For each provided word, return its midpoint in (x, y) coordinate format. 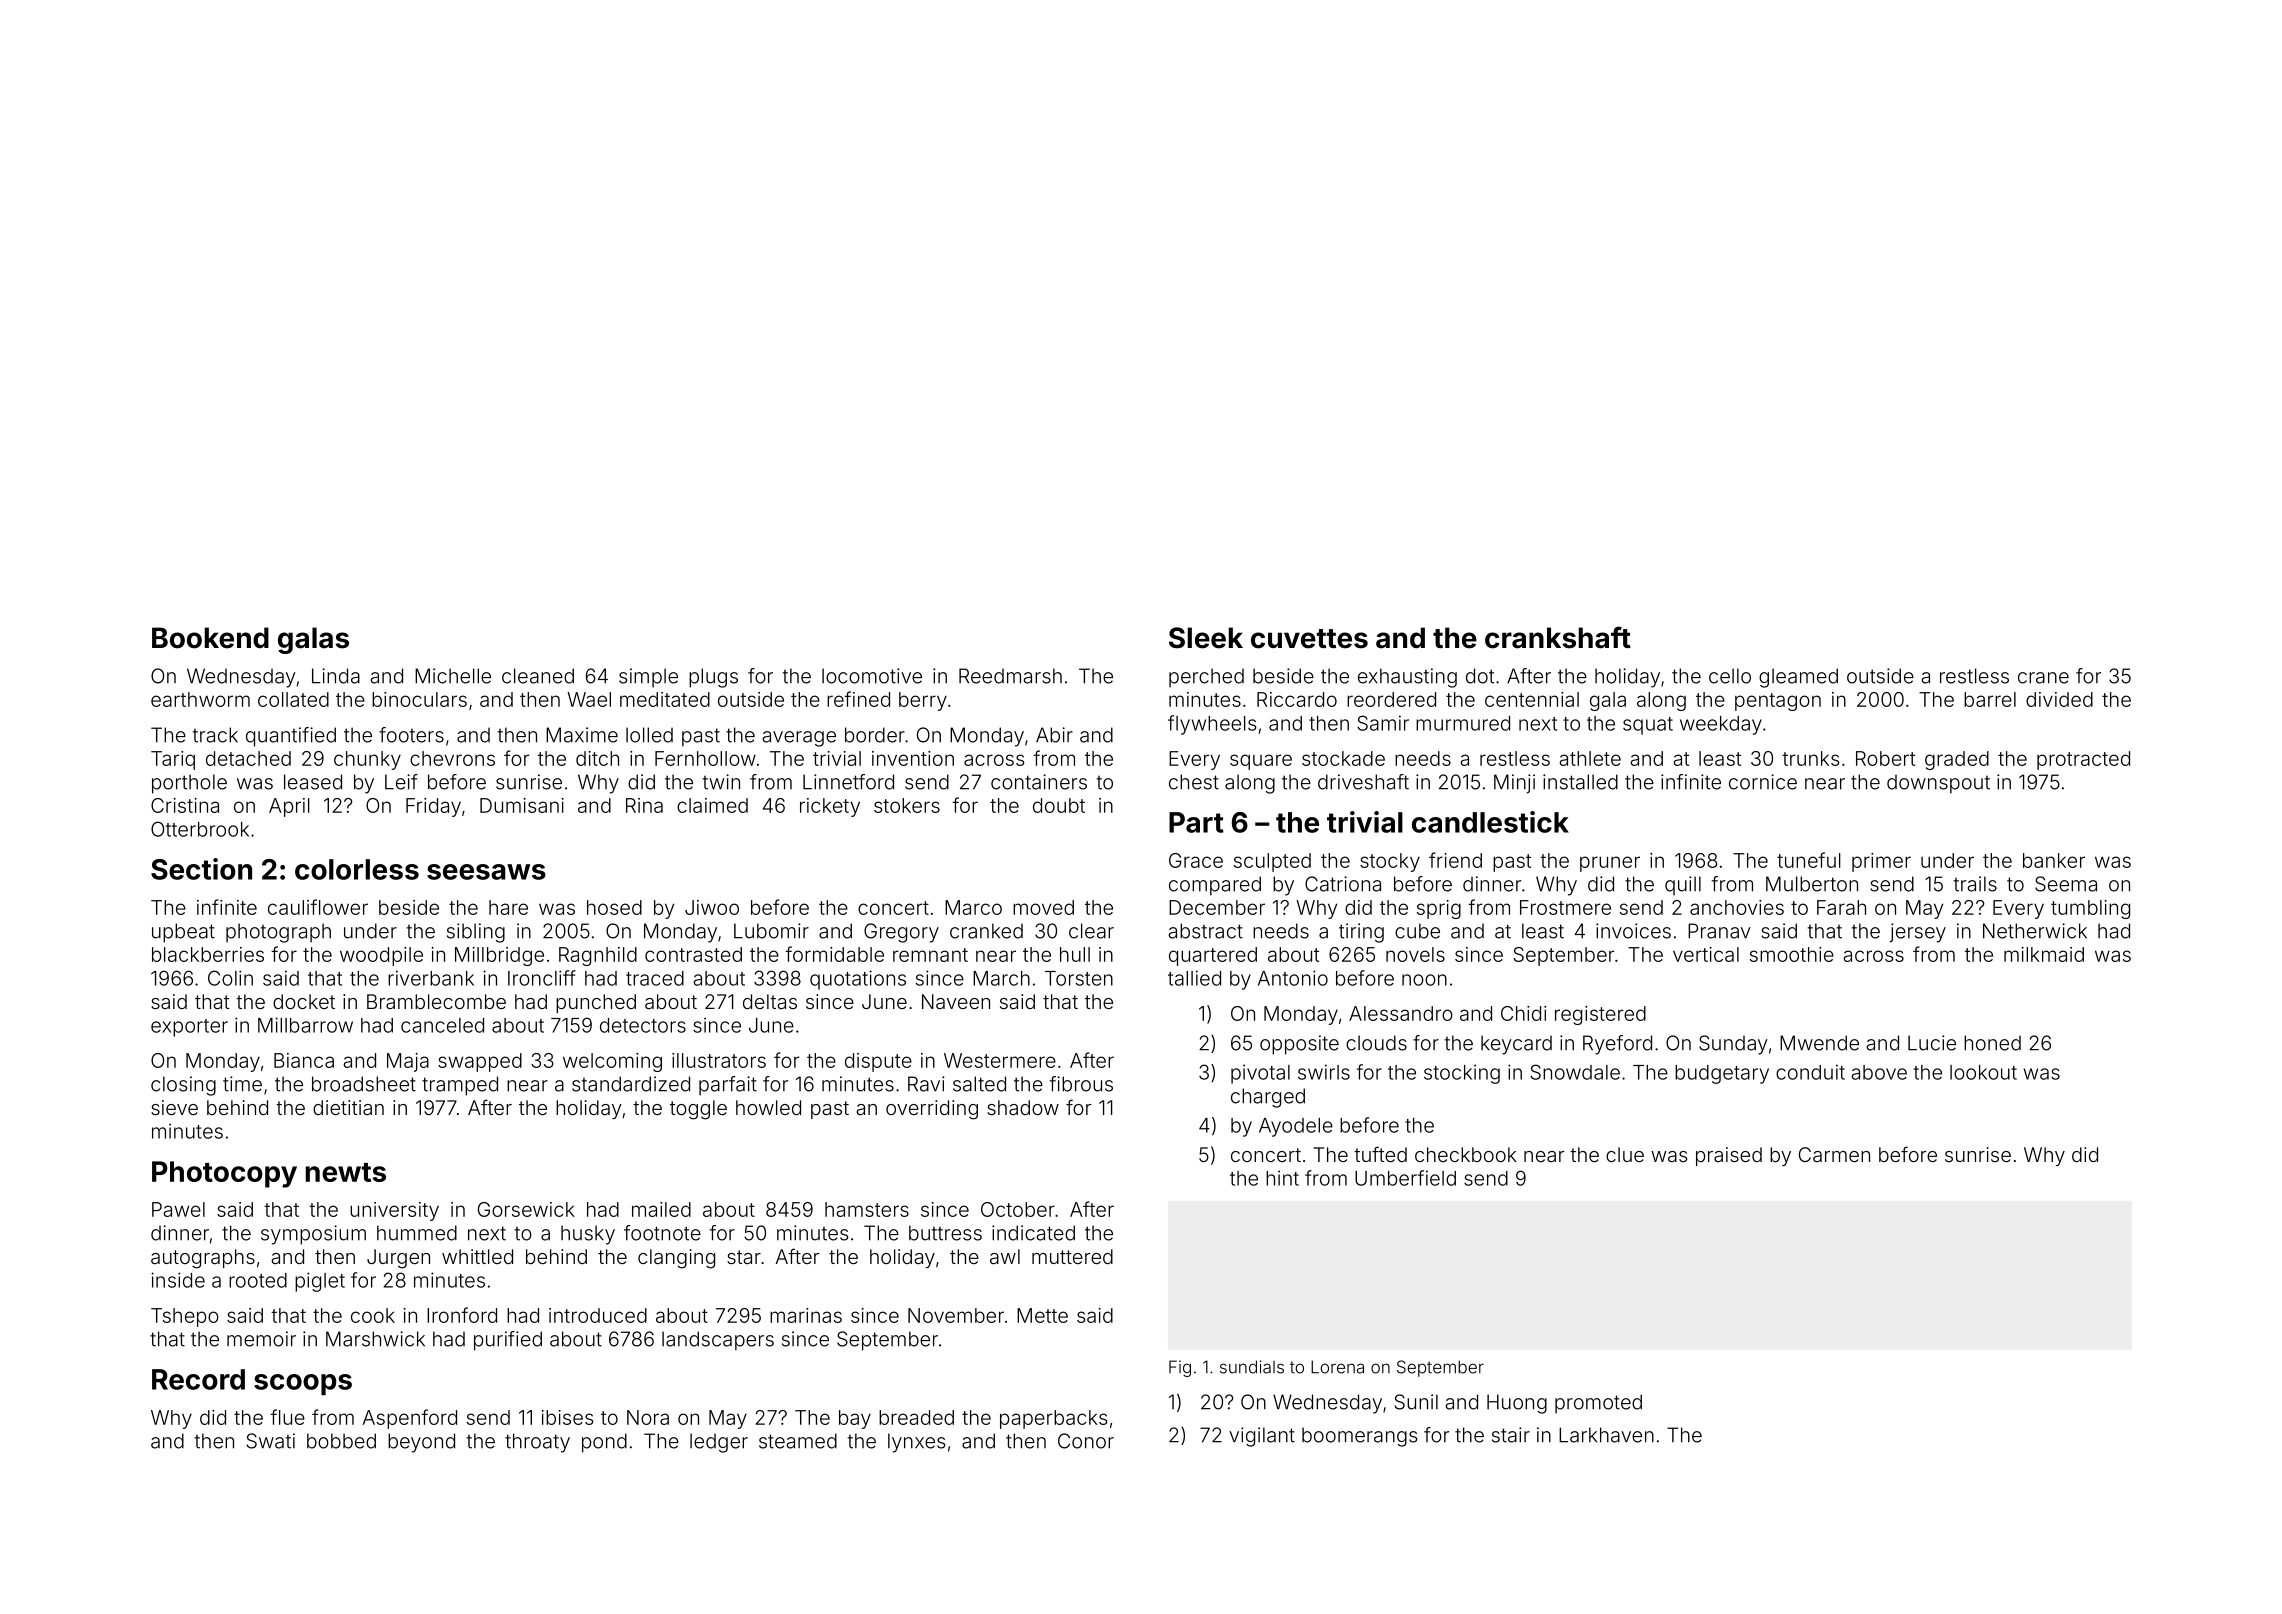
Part (1196, 822)
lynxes (917, 1443)
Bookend (210, 638)
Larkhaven (1606, 1435)
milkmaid (2044, 954)
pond (604, 1443)
